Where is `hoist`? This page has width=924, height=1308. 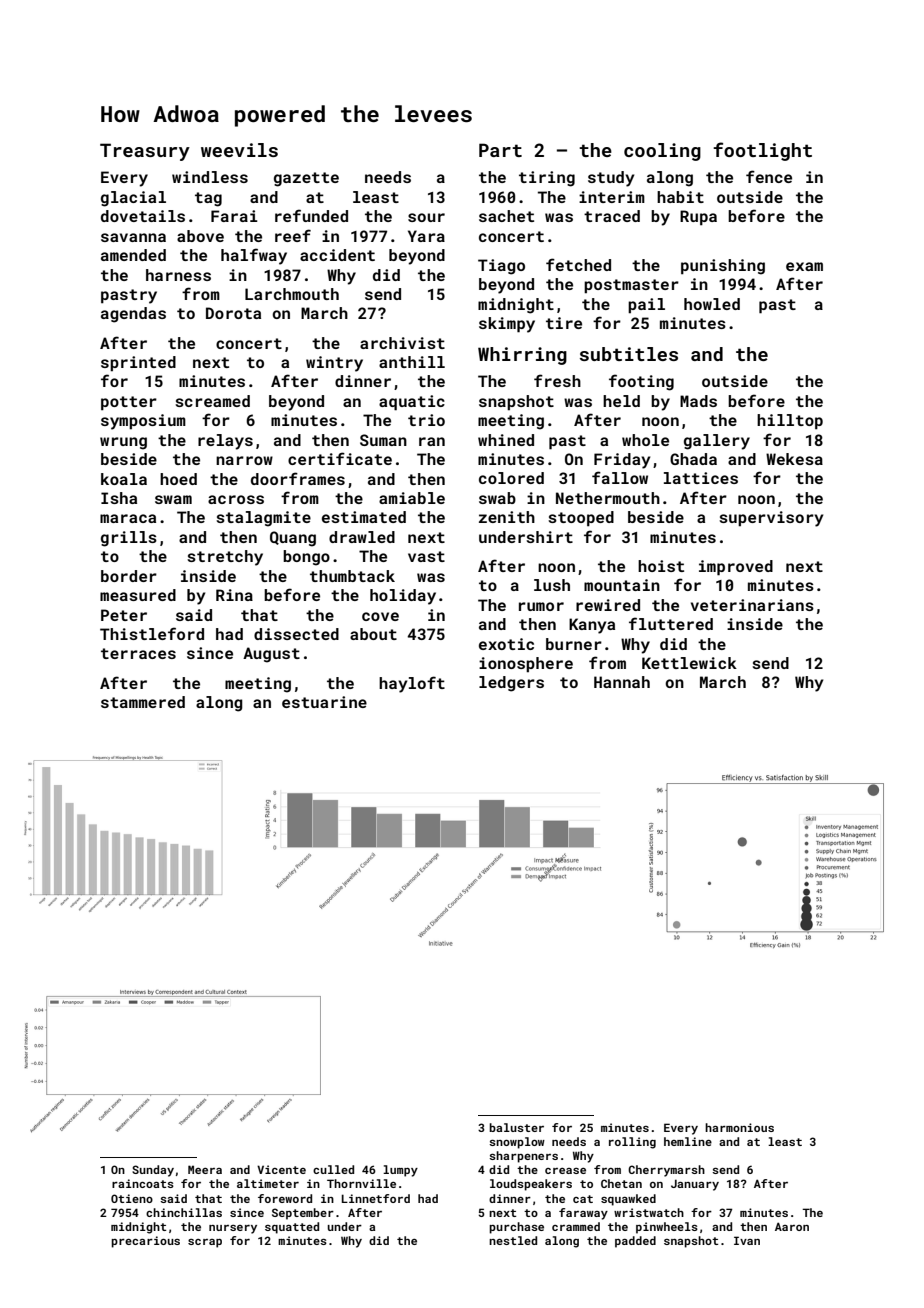
hoist is located at coordinates (661, 566).
